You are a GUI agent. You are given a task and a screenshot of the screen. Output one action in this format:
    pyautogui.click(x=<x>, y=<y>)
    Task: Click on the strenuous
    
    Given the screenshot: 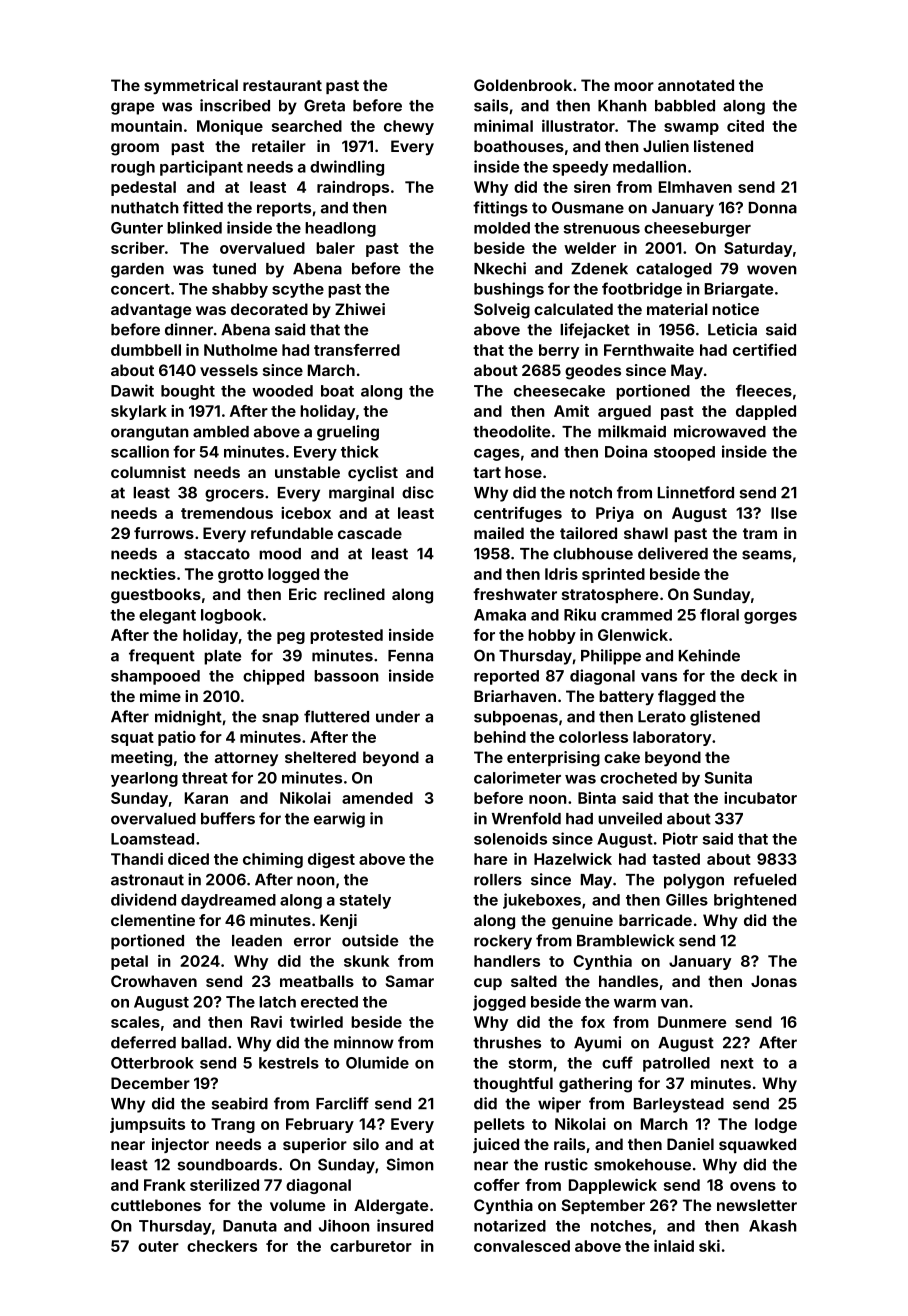 What is the action you would take?
    pyautogui.click(x=601, y=228)
